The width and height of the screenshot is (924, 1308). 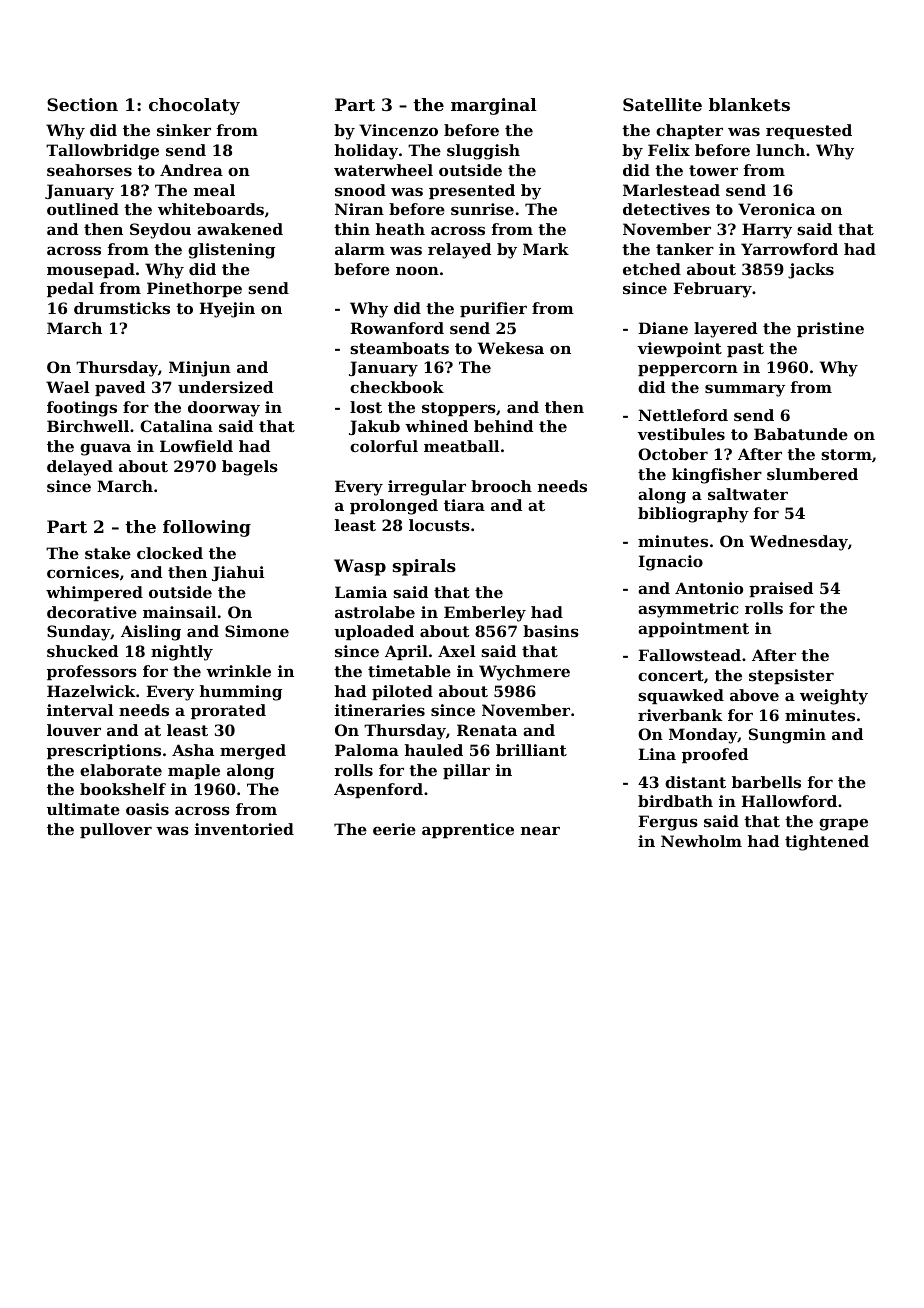 What do you see at coordinates (701, 841) in the screenshot?
I see `Newholm` at bounding box center [701, 841].
